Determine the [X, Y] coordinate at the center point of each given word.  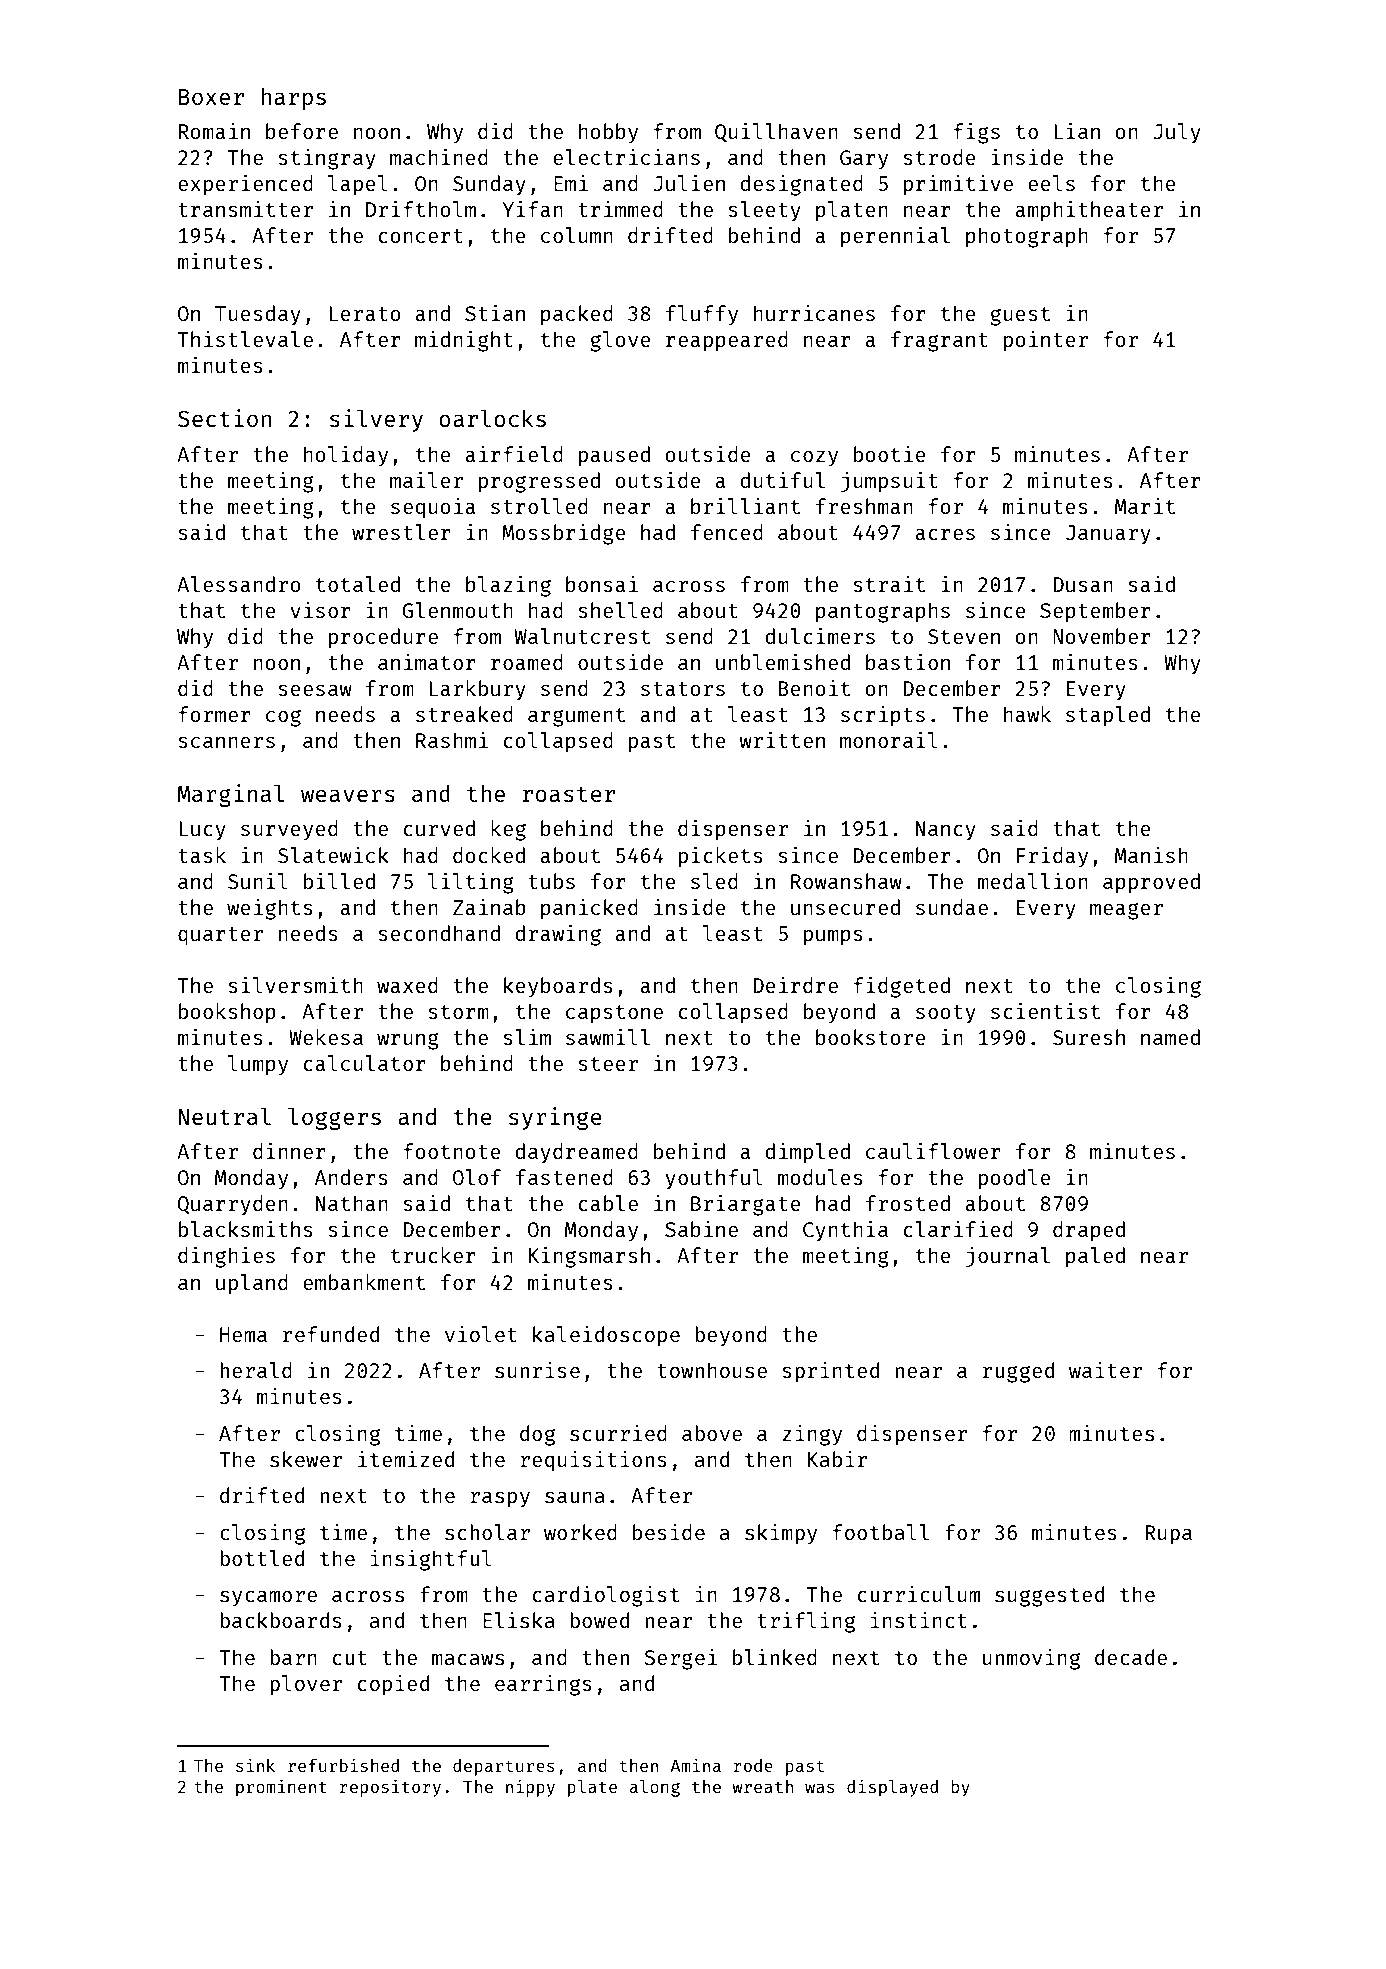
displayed [892, 1788]
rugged [1018, 1372]
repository [390, 1788]
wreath [762, 1786]
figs [977, 133]
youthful [714, 1179]
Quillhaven [776, 133]
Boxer [211, 97]
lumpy [258, 1065]
